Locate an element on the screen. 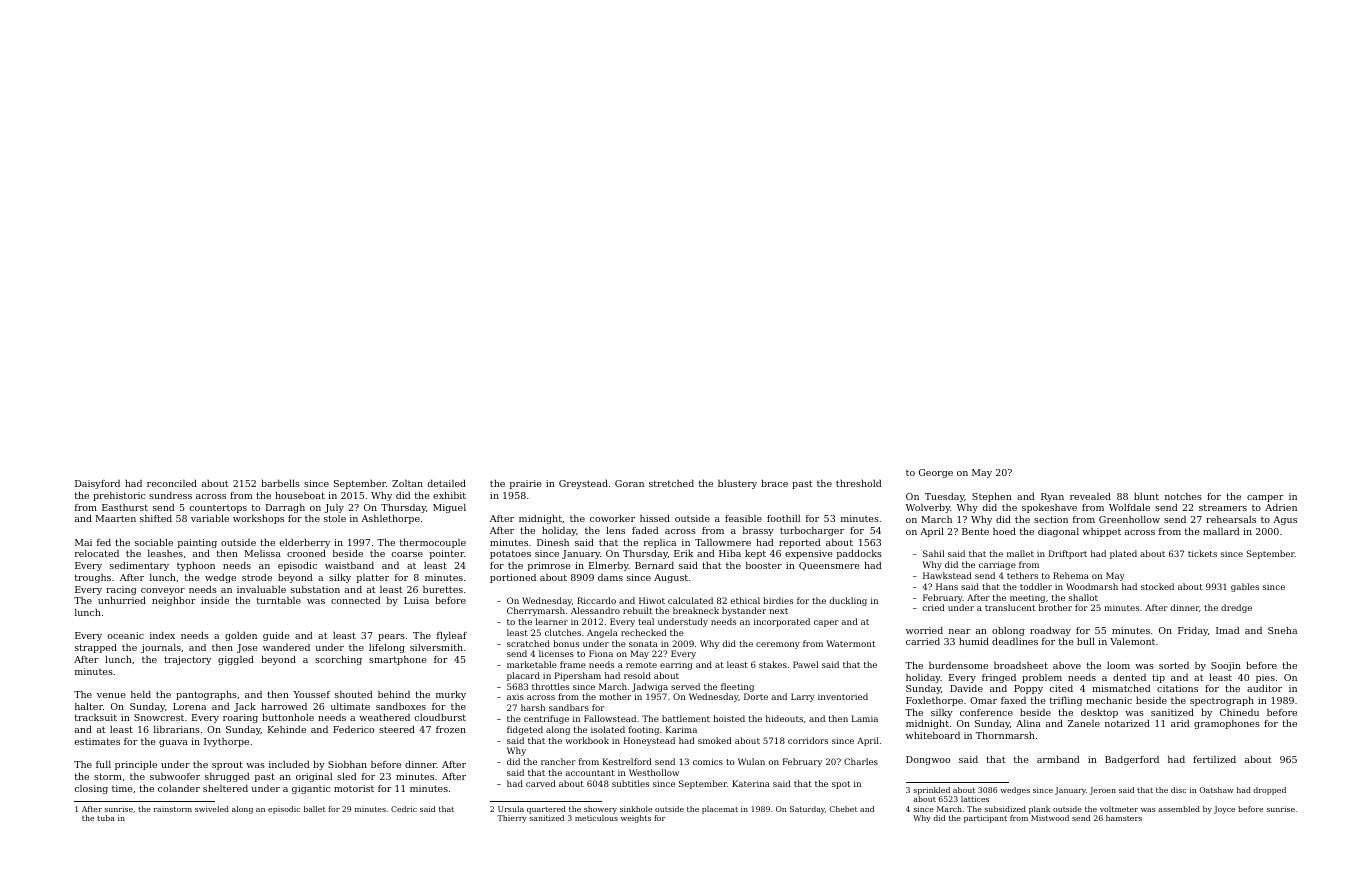 This screenshot has height=887, width=1372. prairie is located at coordinates (525, 484).
